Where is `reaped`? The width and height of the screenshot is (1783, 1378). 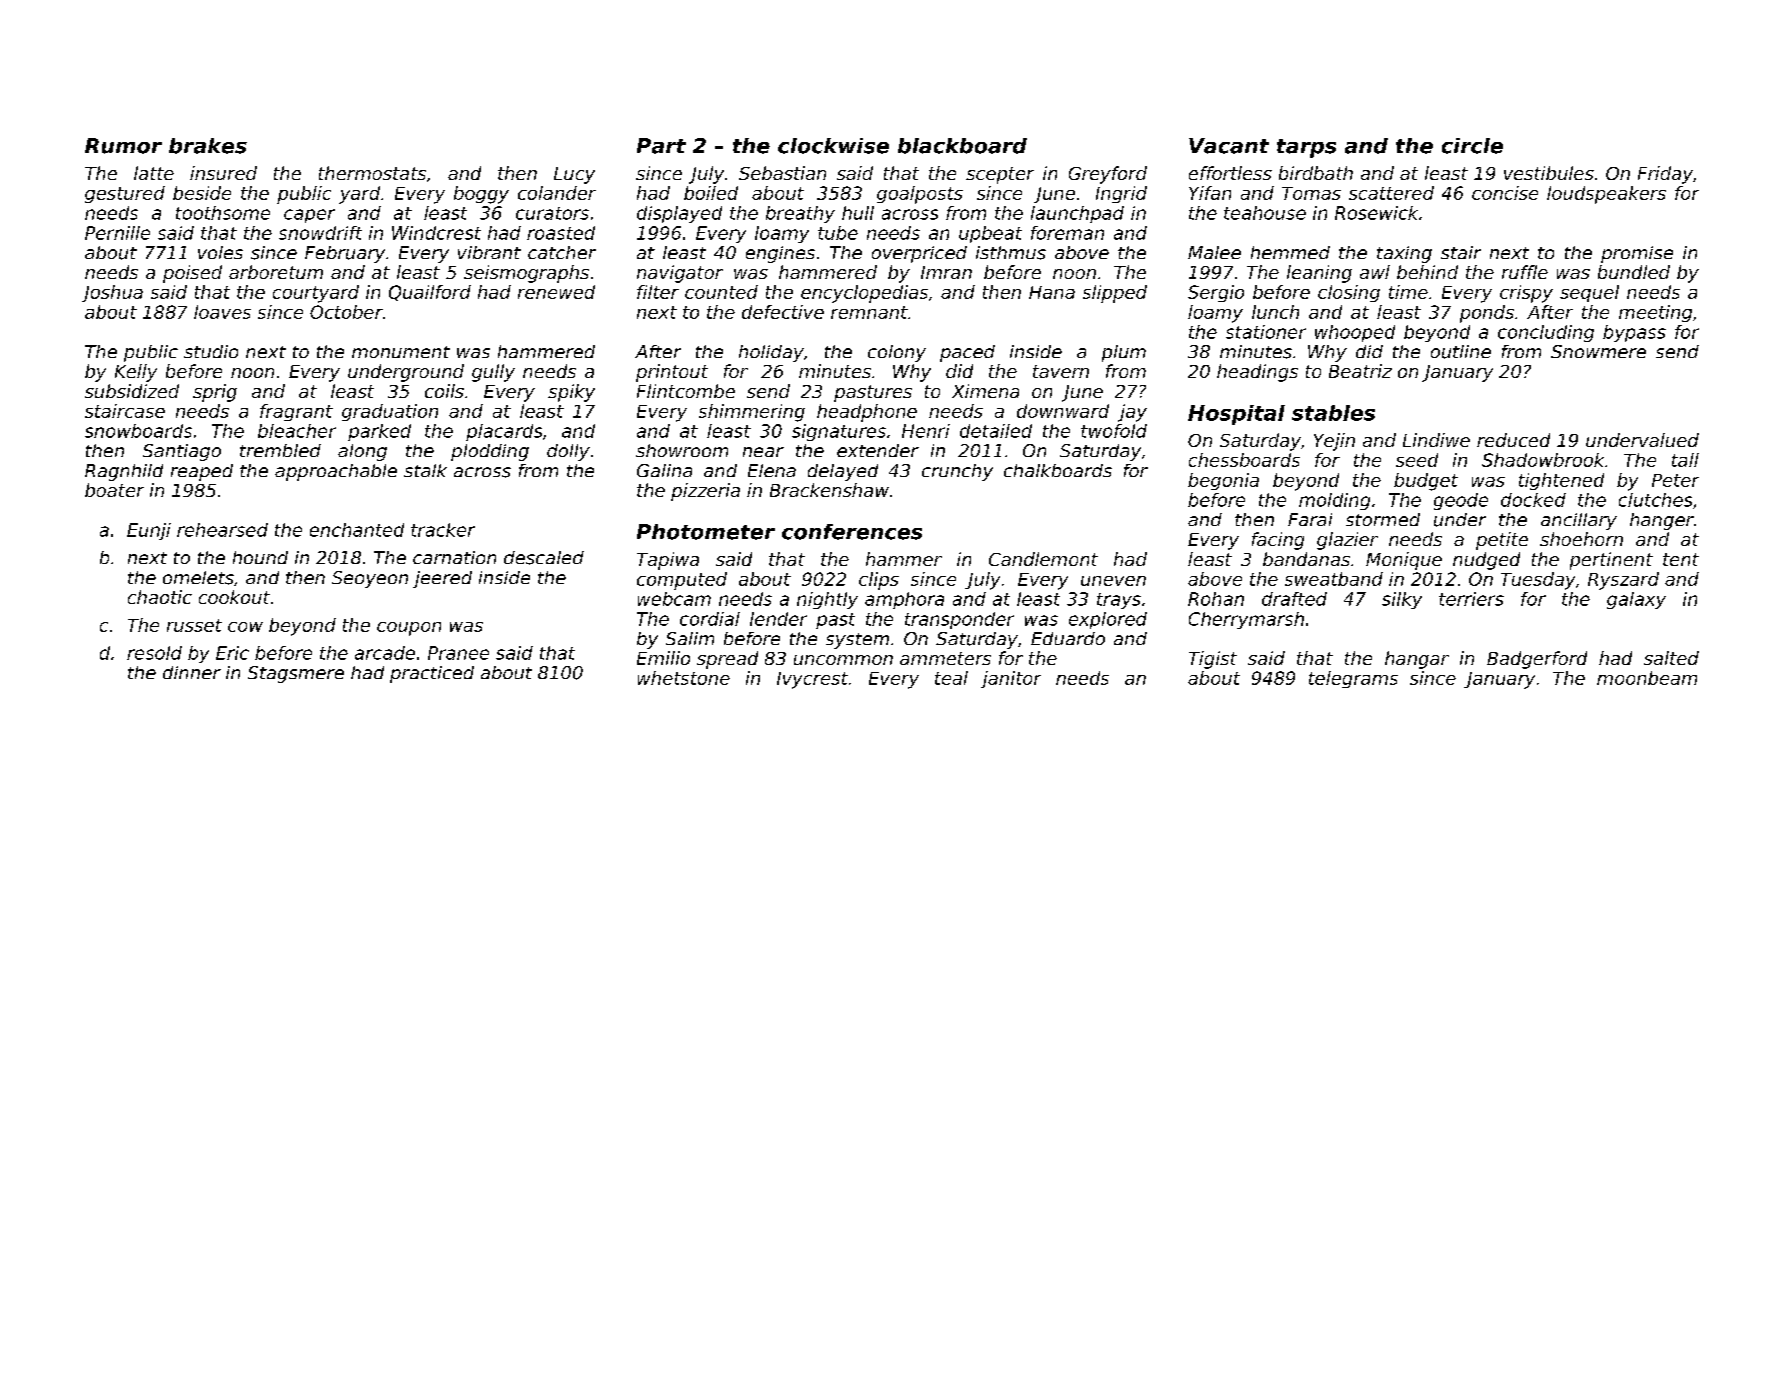
reaped is located at coordinates (202, 472).
